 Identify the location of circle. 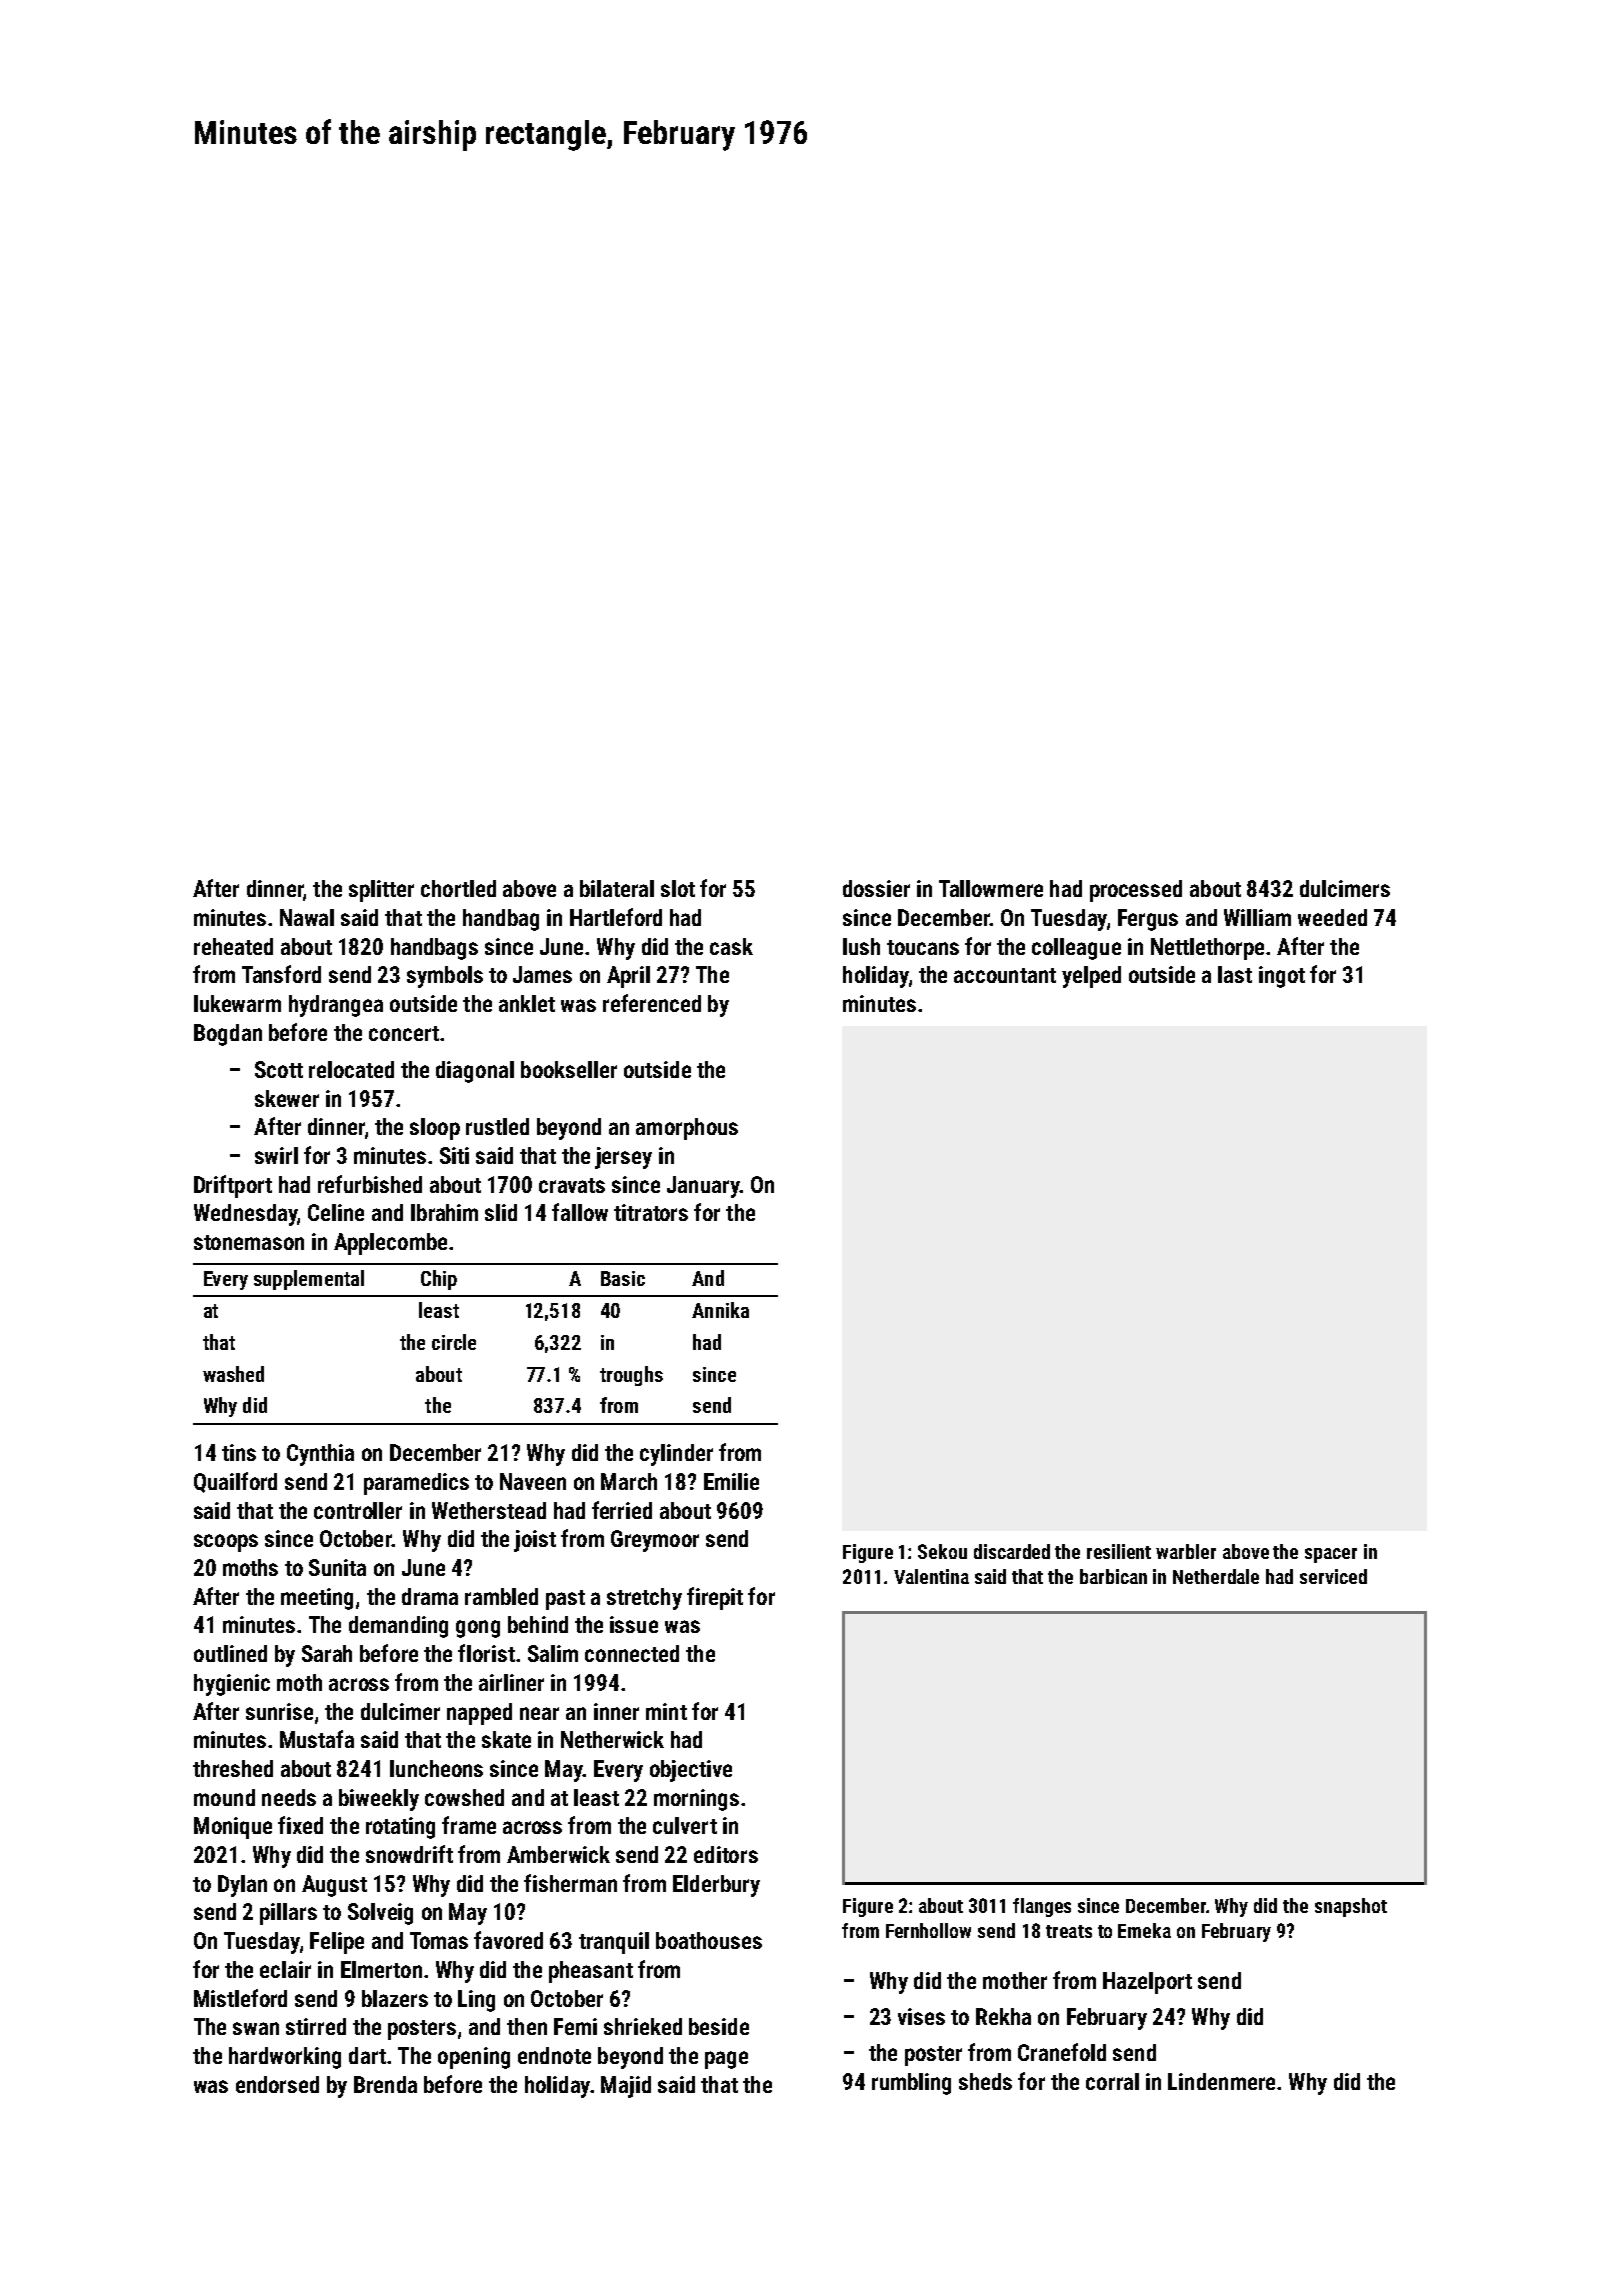
(454, 1342).
